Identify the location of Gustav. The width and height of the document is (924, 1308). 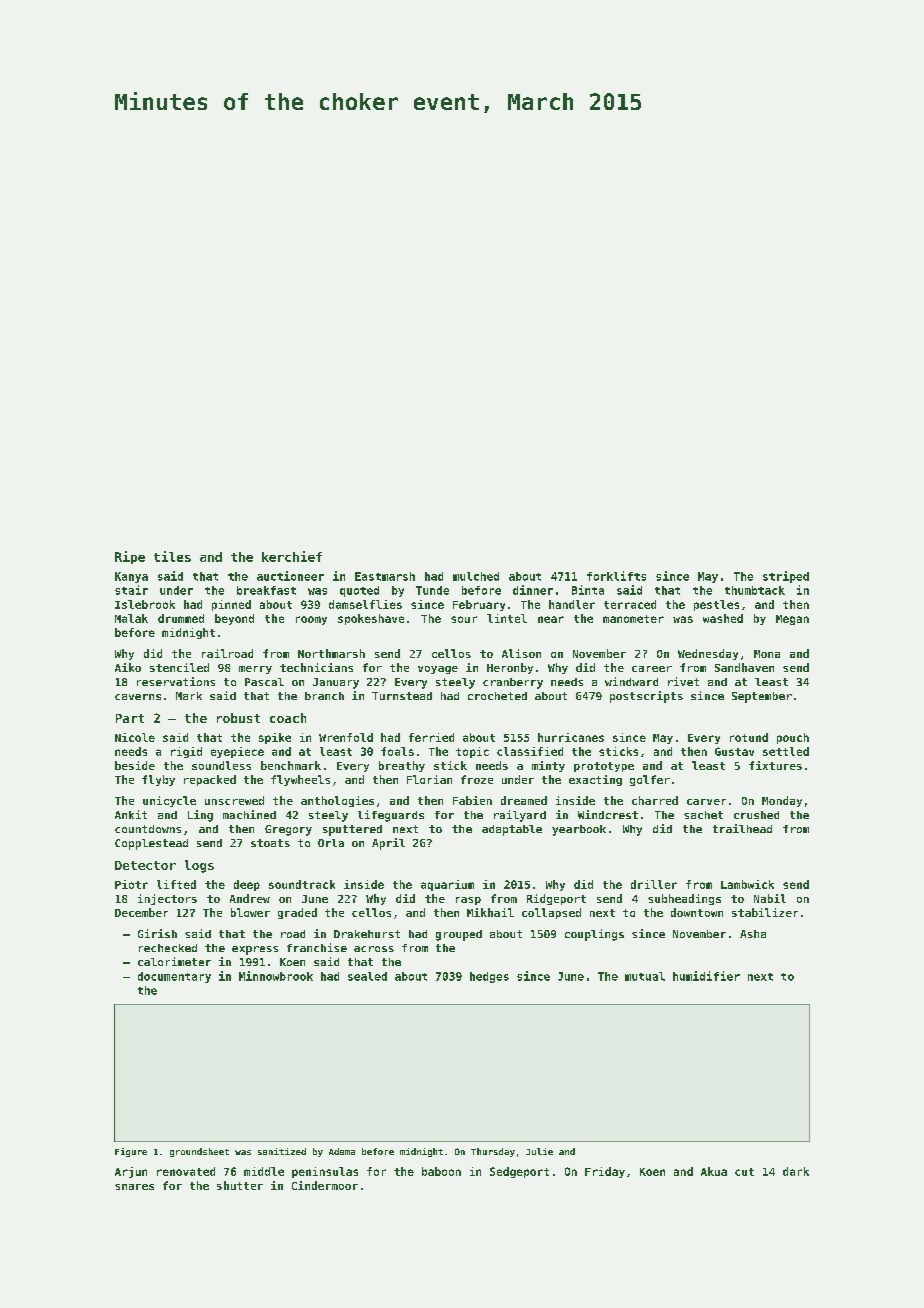
(734, 751).
